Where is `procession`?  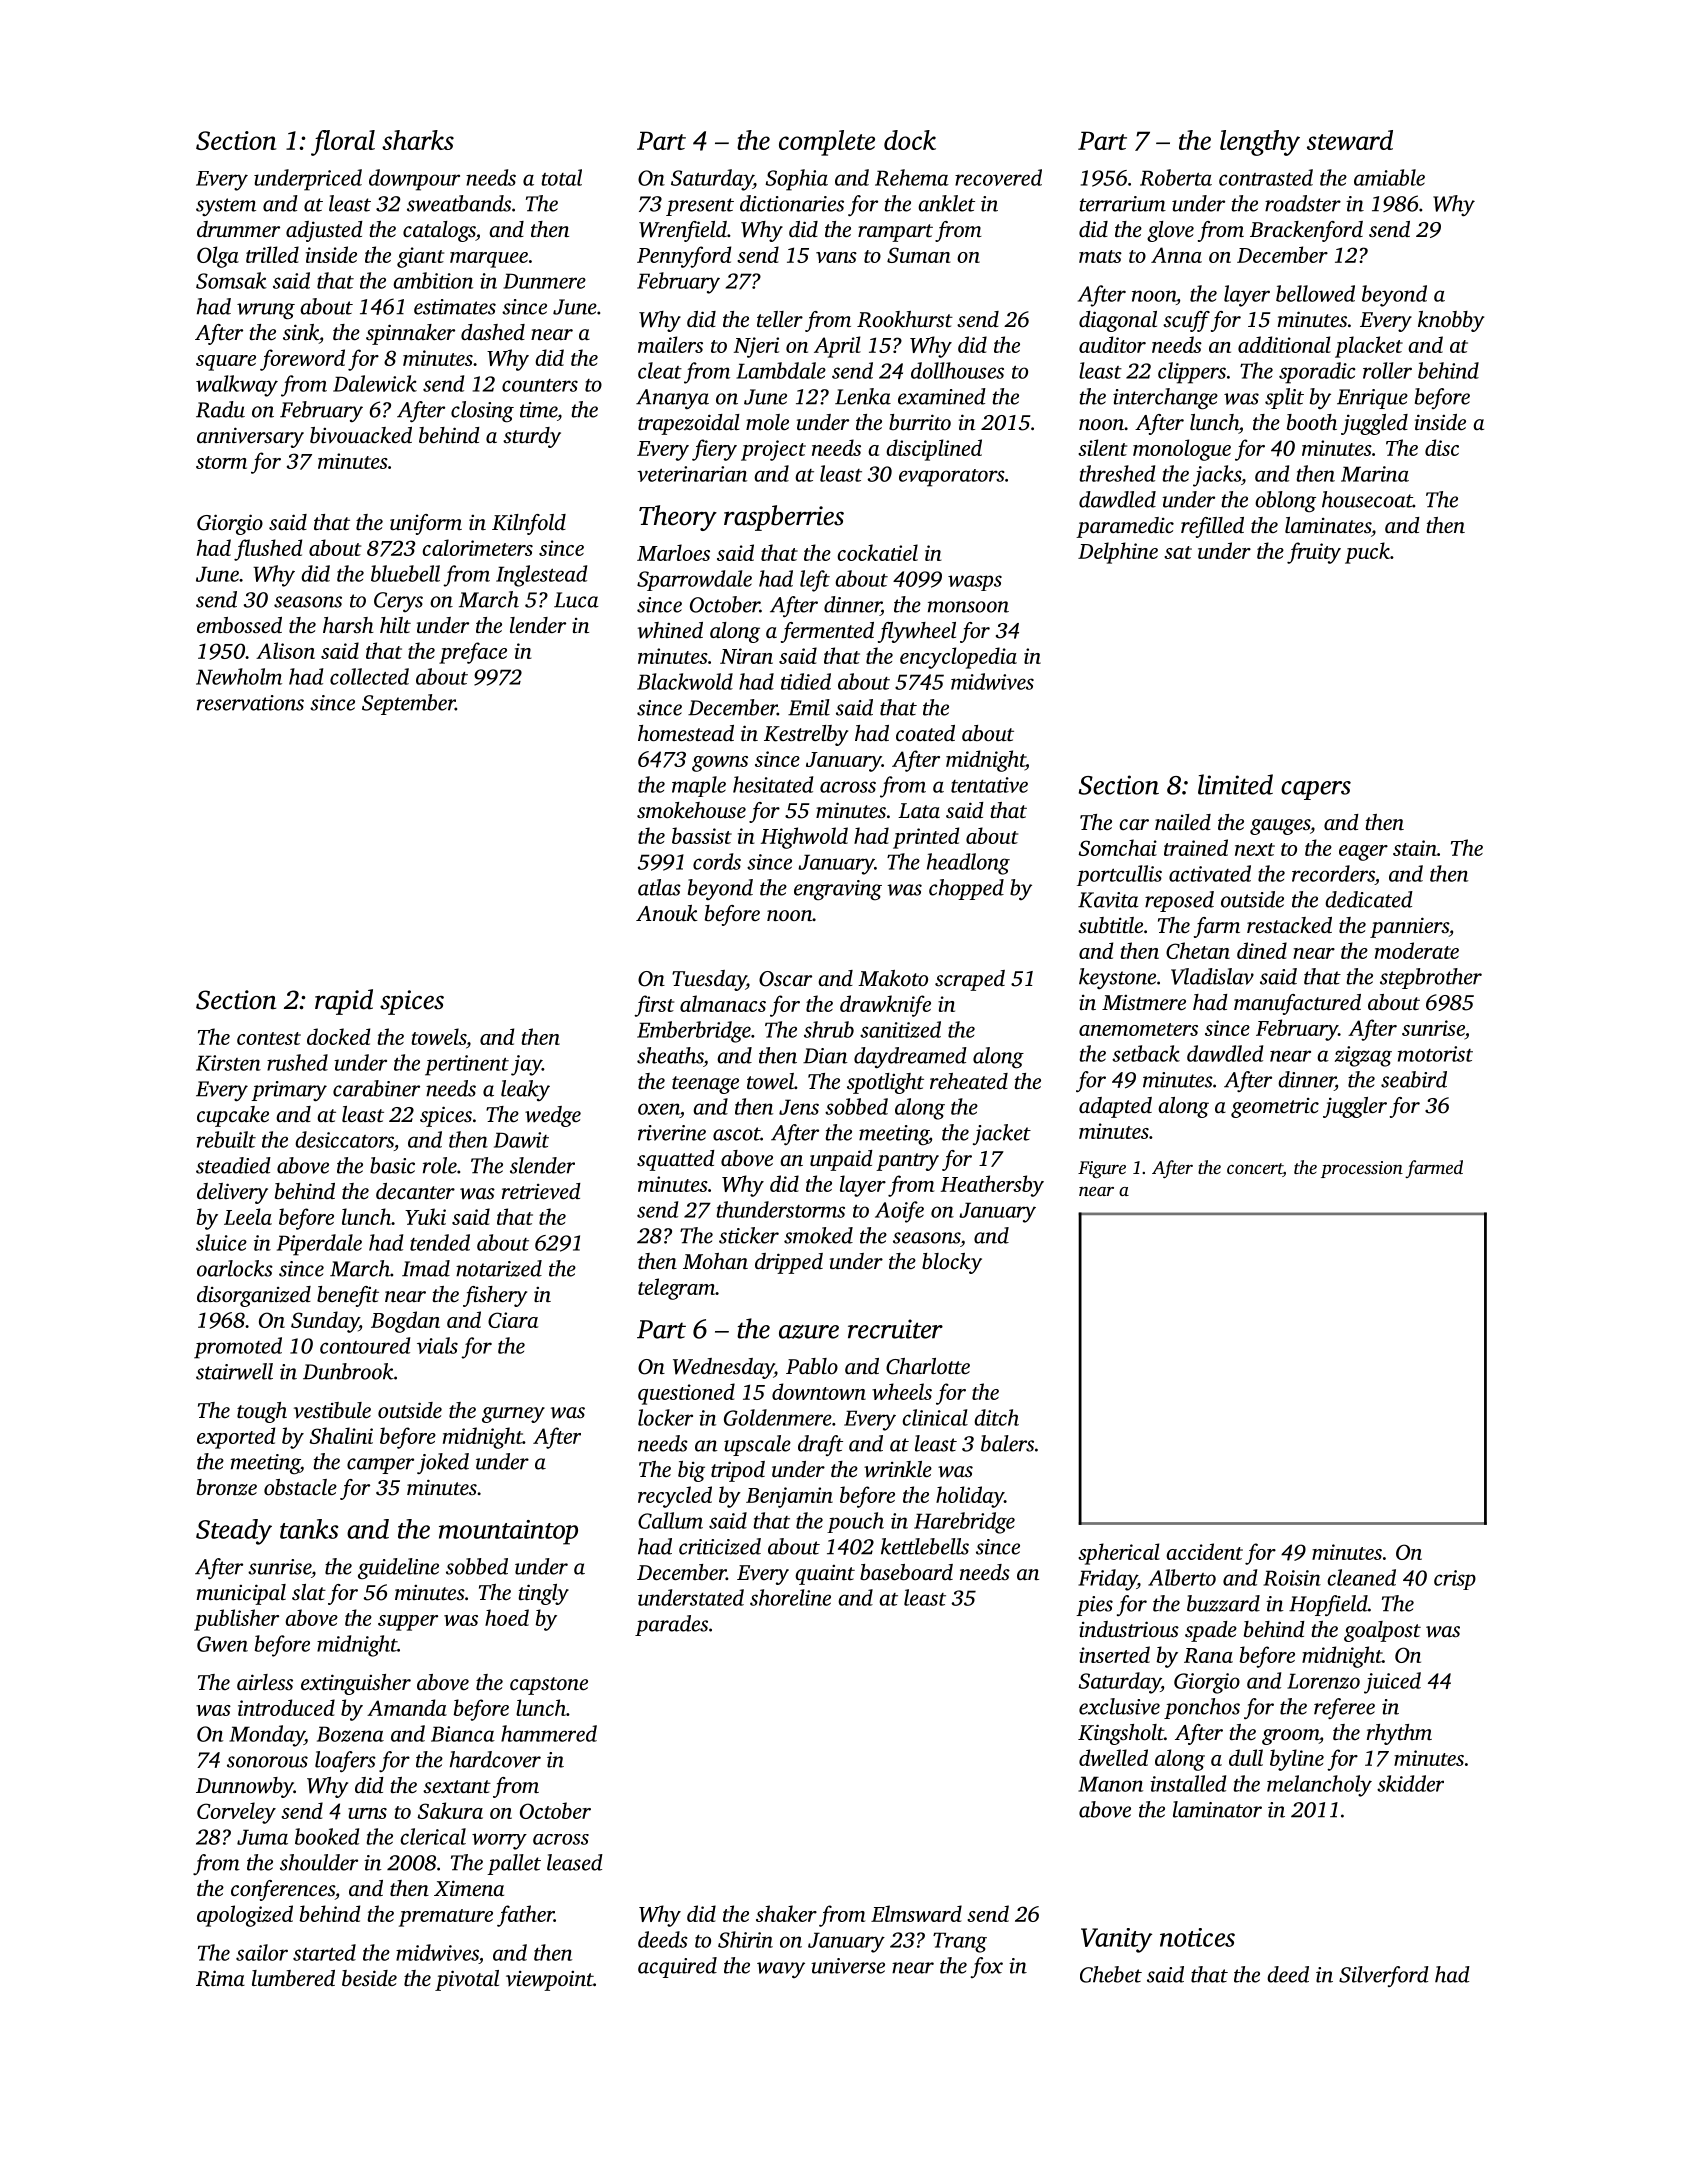
procession is located at coordinates (1362, 1169).
